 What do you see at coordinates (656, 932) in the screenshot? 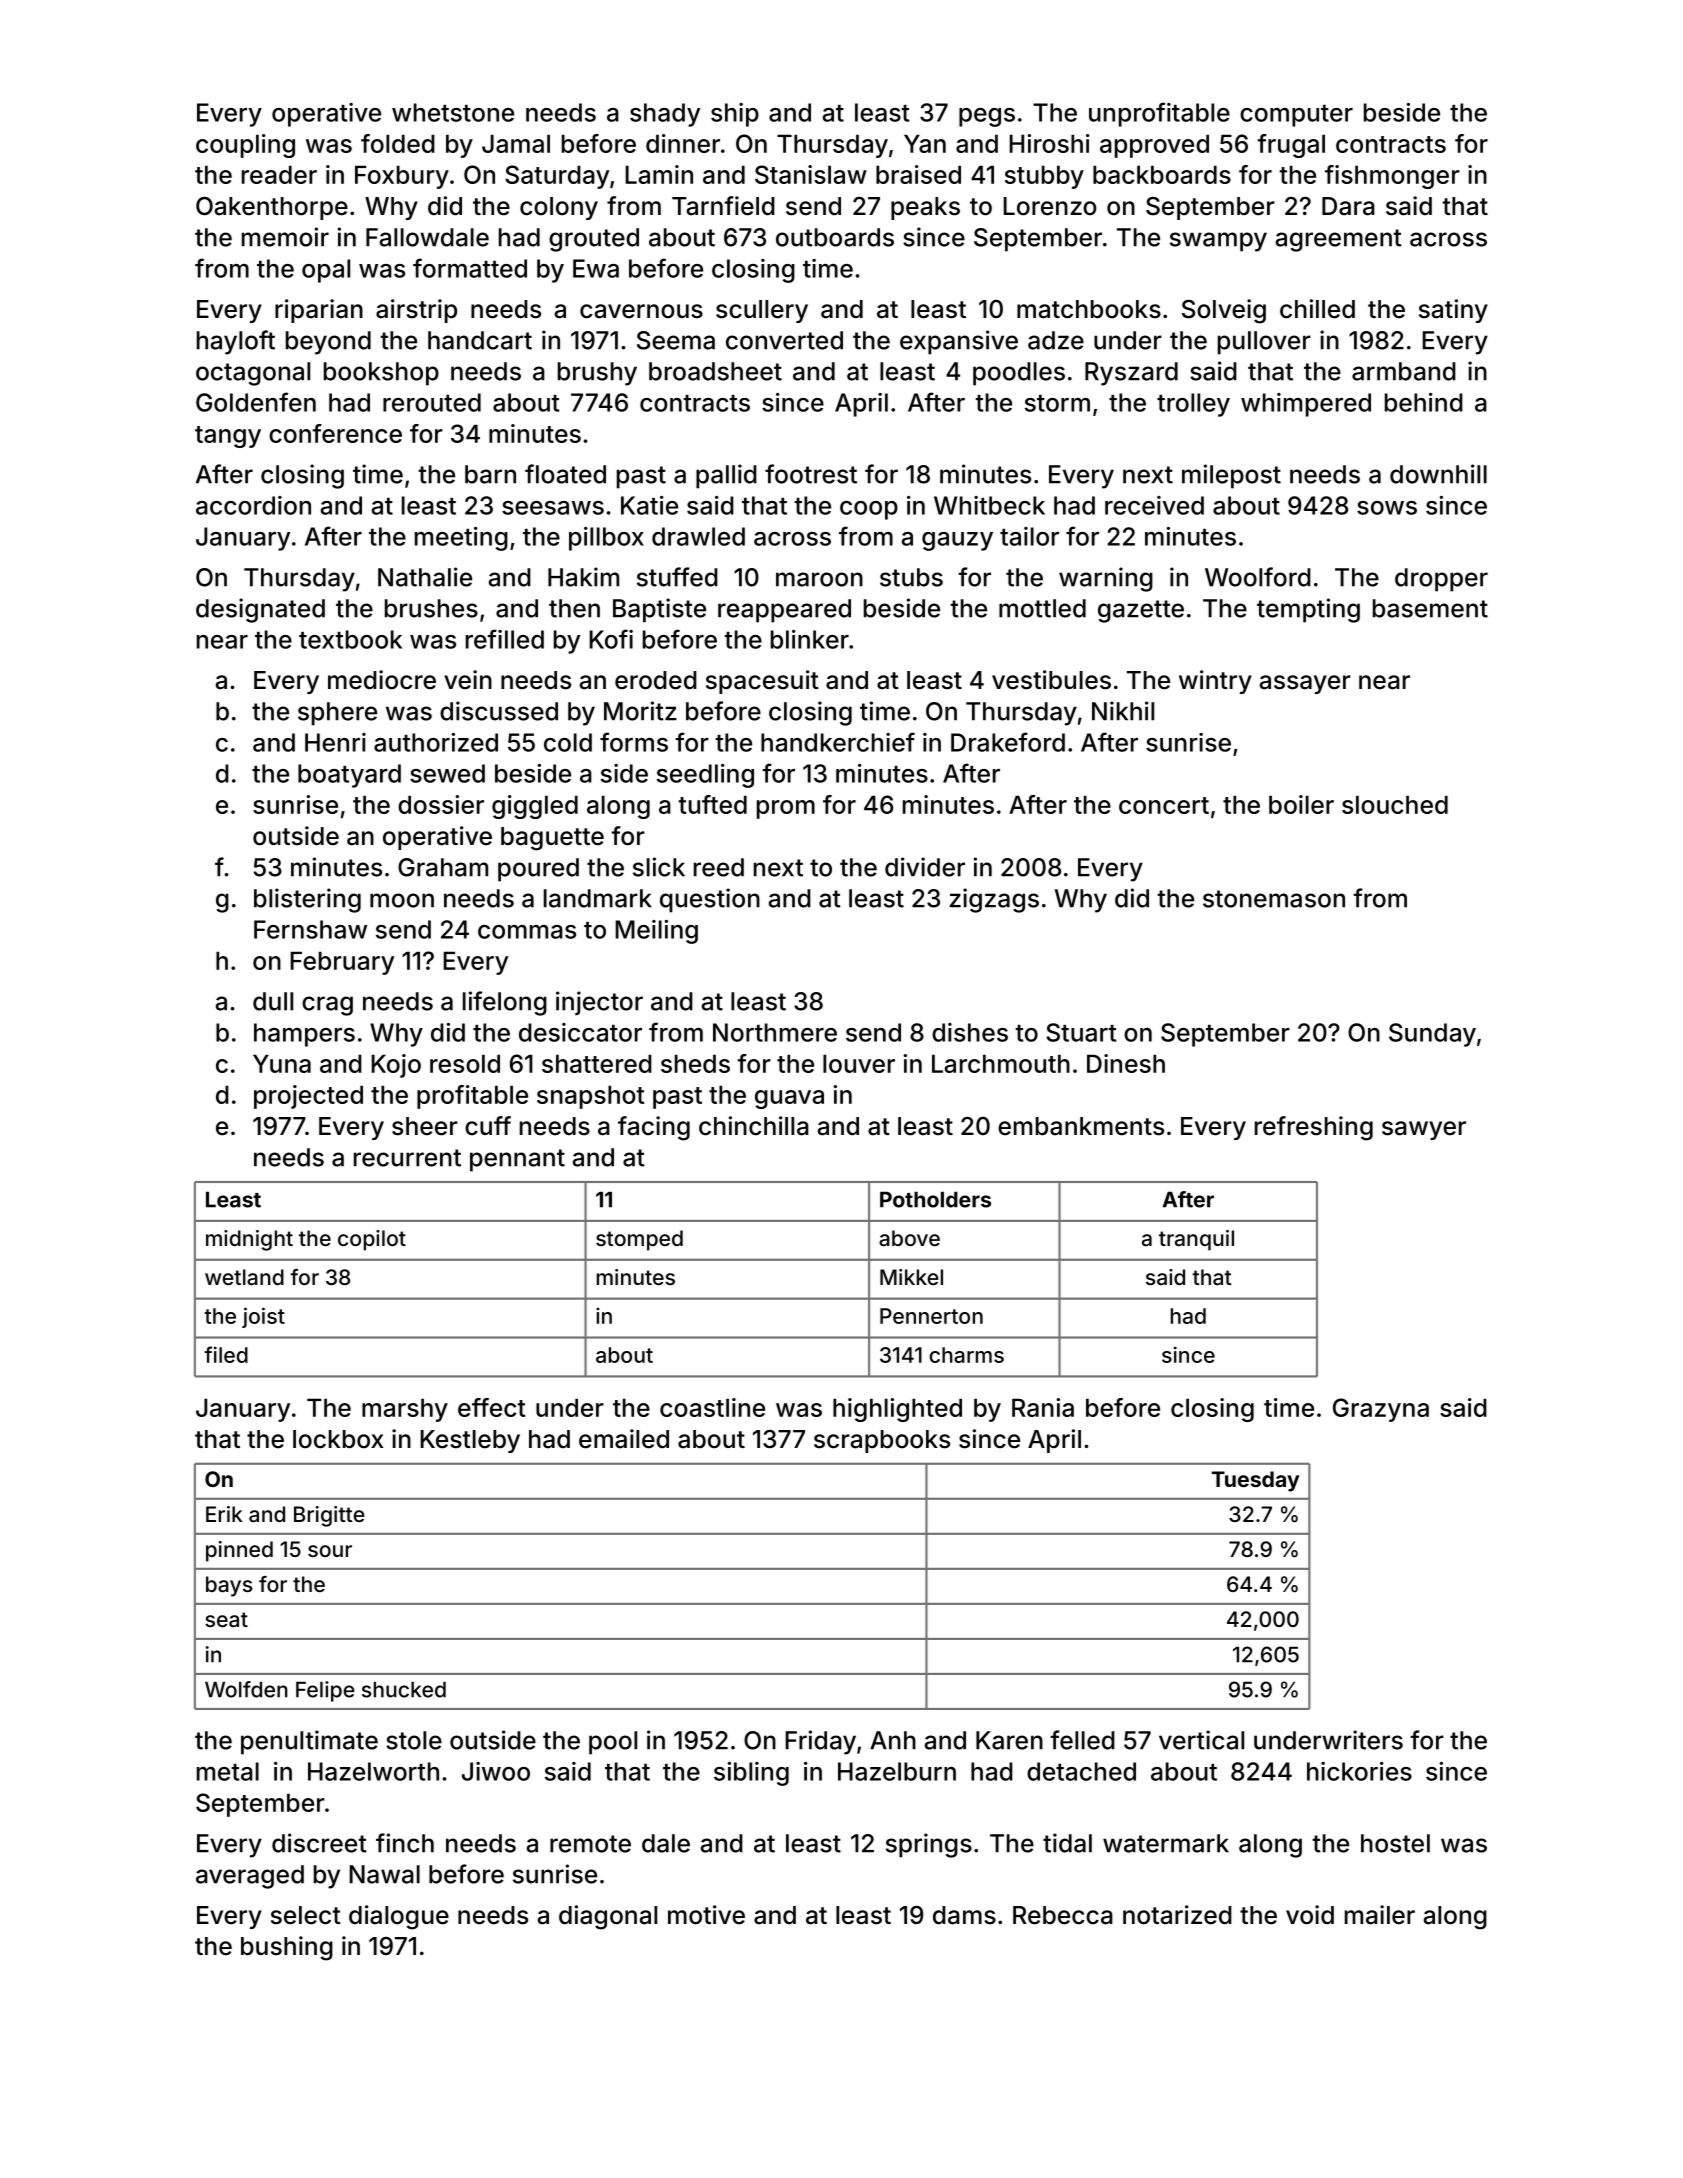
I see `Meiling` at bounding box center [656, 932].
